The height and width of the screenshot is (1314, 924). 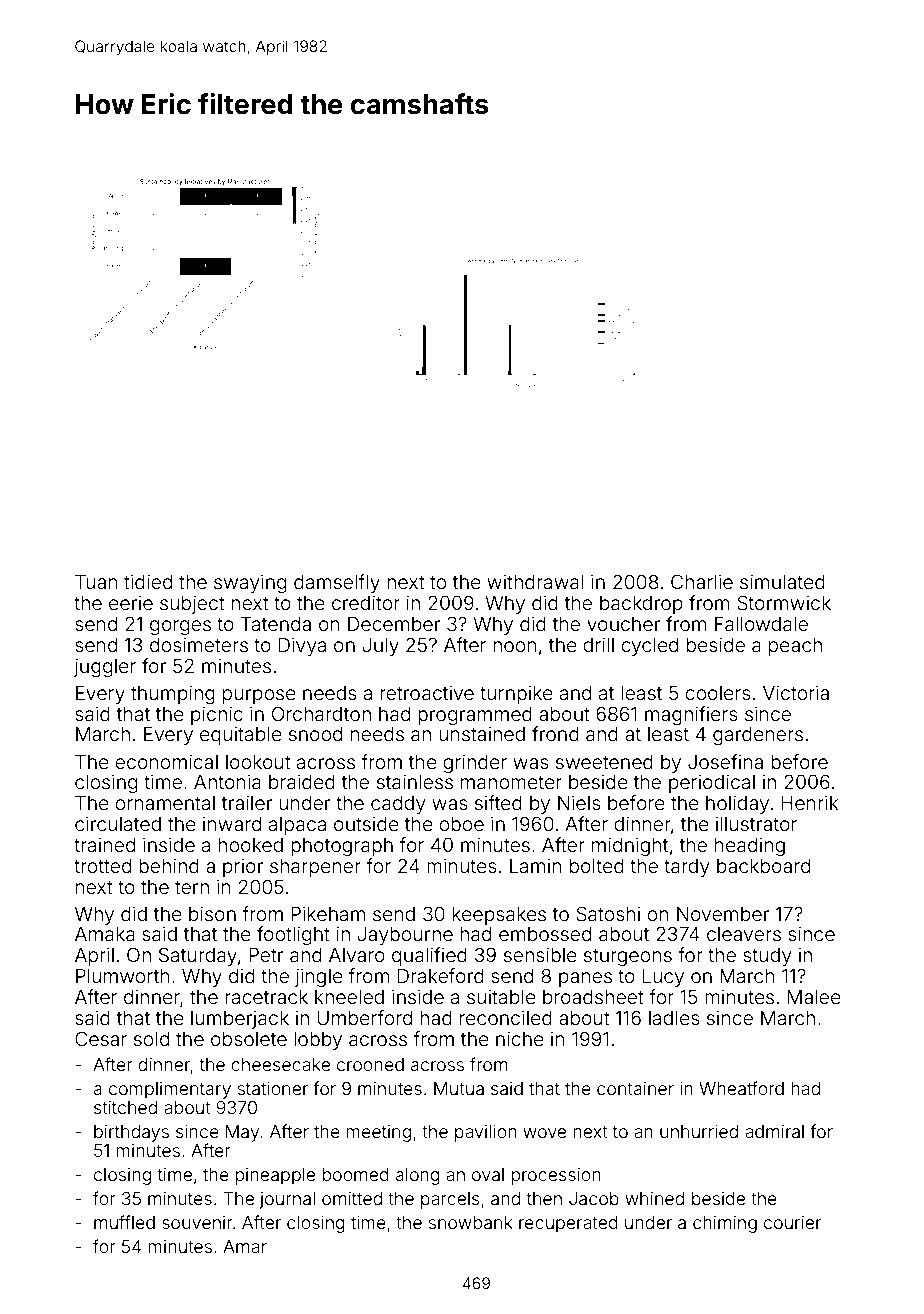 What do you see at coordinates (758, 736) in the screenshot?
I see `gardeners` at bounding box center [758, 736].
